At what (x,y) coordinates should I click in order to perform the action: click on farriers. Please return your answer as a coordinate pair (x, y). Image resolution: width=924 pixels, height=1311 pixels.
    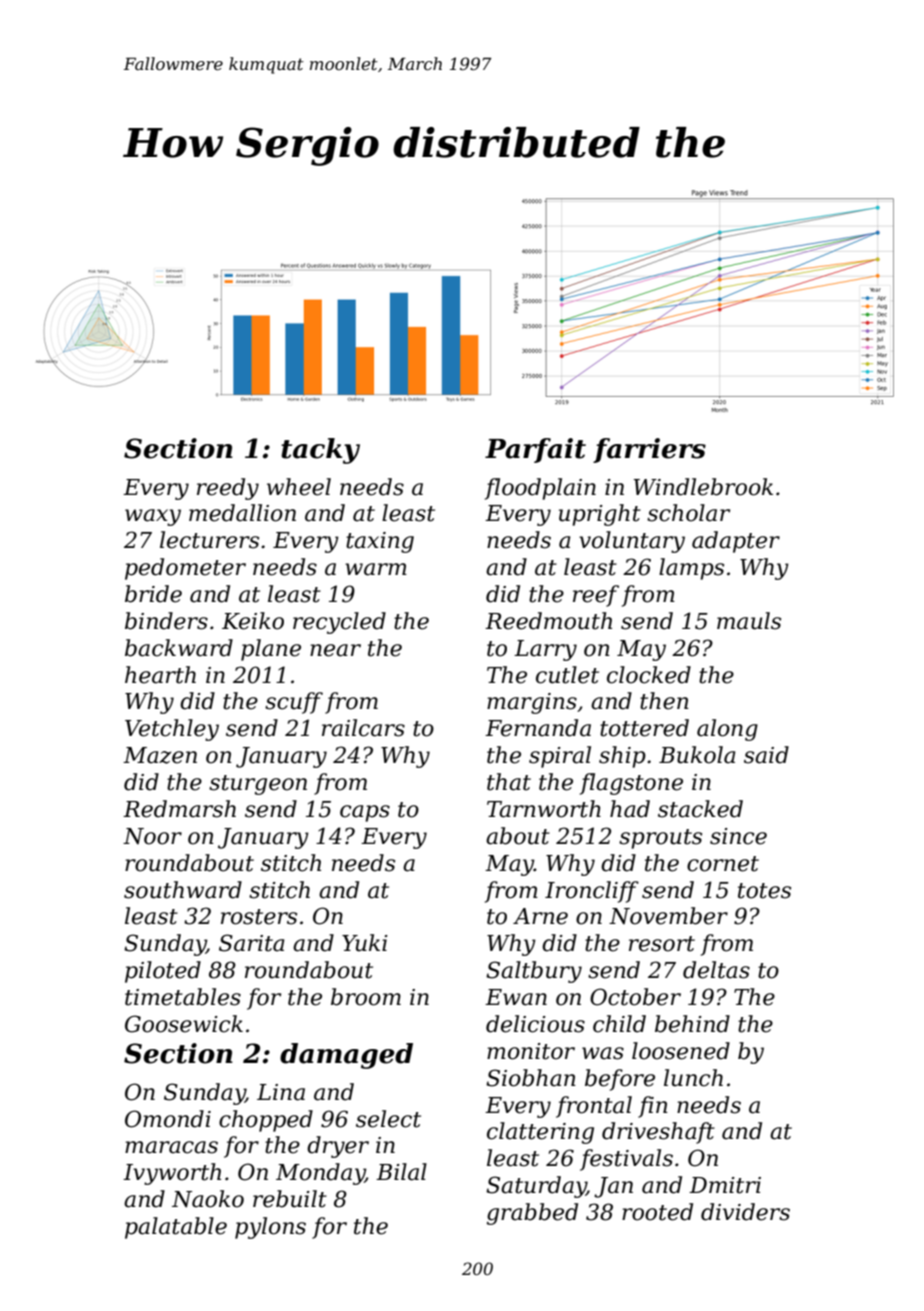
    Looking at the image, I should click on (649, 450).
